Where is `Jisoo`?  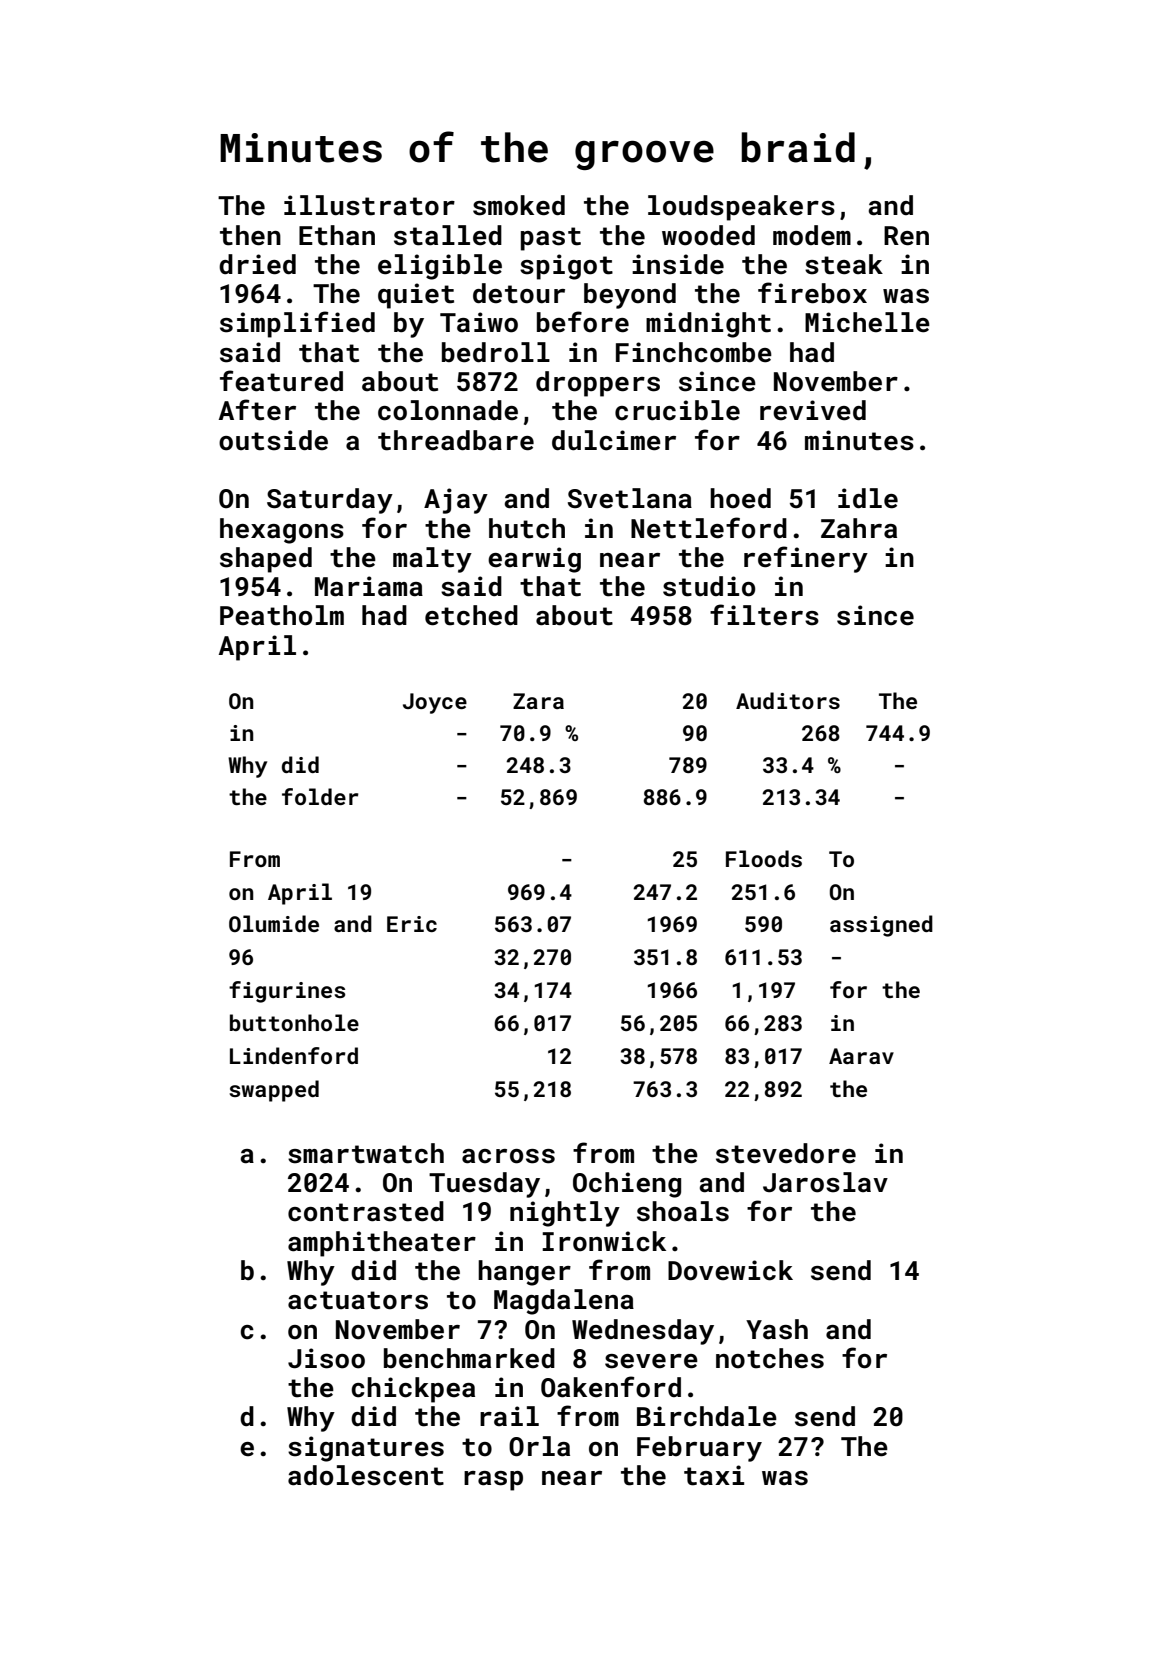 Jisoo is located at coordinates (326, 1358).
